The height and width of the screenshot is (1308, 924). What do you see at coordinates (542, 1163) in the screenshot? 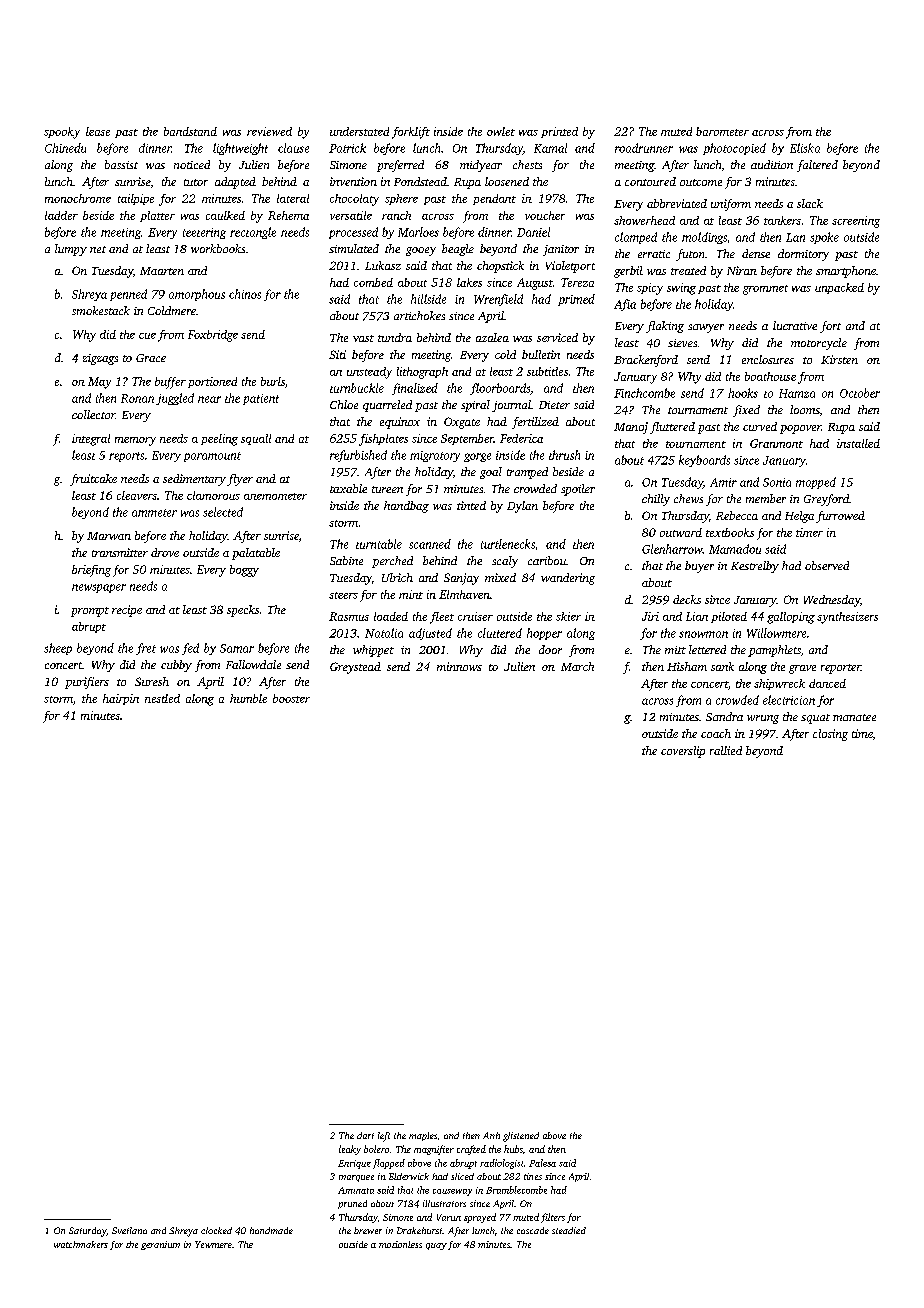
I see `Palesa` at bounding box center [542, 1163].
